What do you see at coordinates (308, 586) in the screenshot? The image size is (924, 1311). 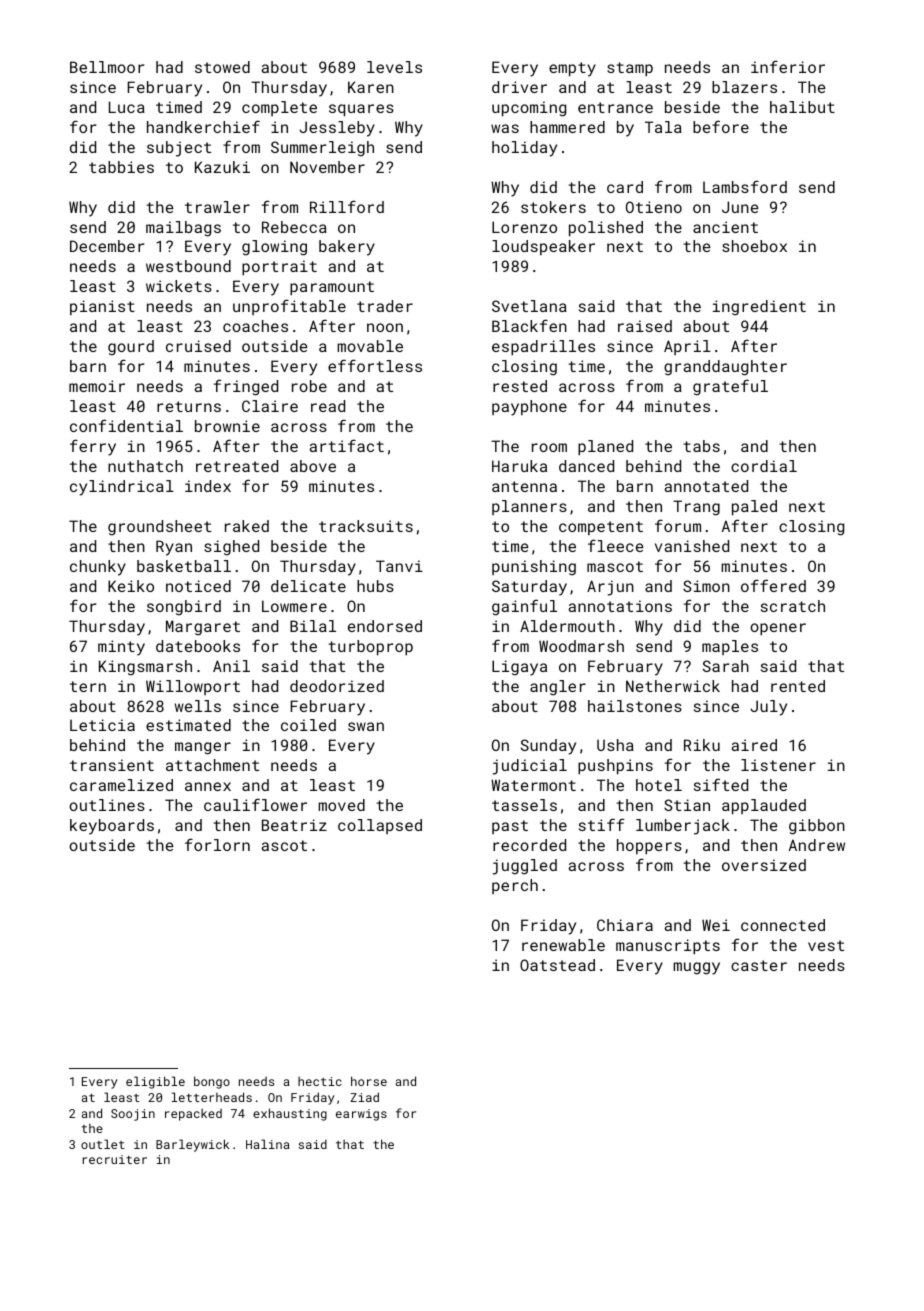 I see `delicate` at bounding box center [308, 586].
